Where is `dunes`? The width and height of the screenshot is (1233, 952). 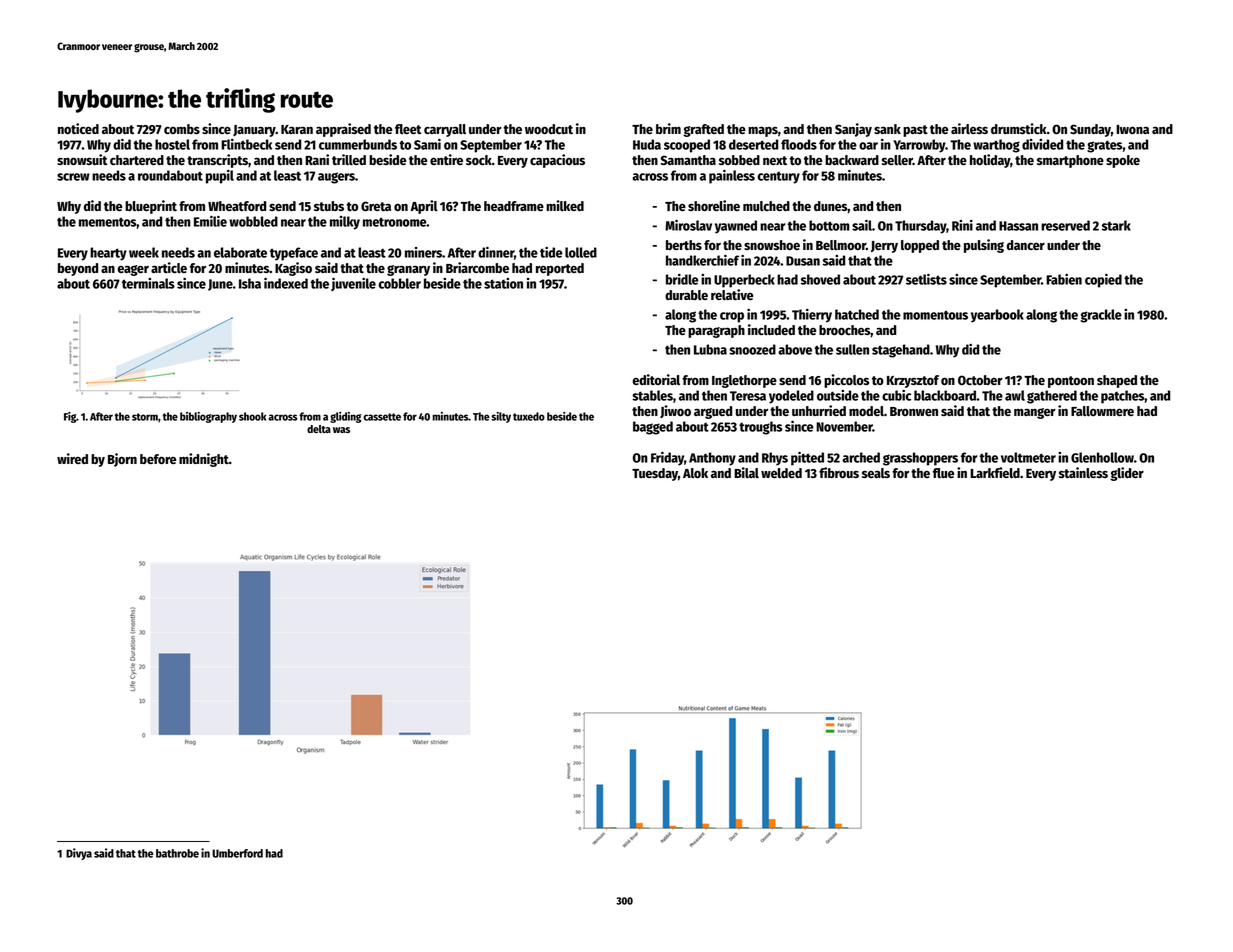
dunes is located at coordinates (830, 206).
